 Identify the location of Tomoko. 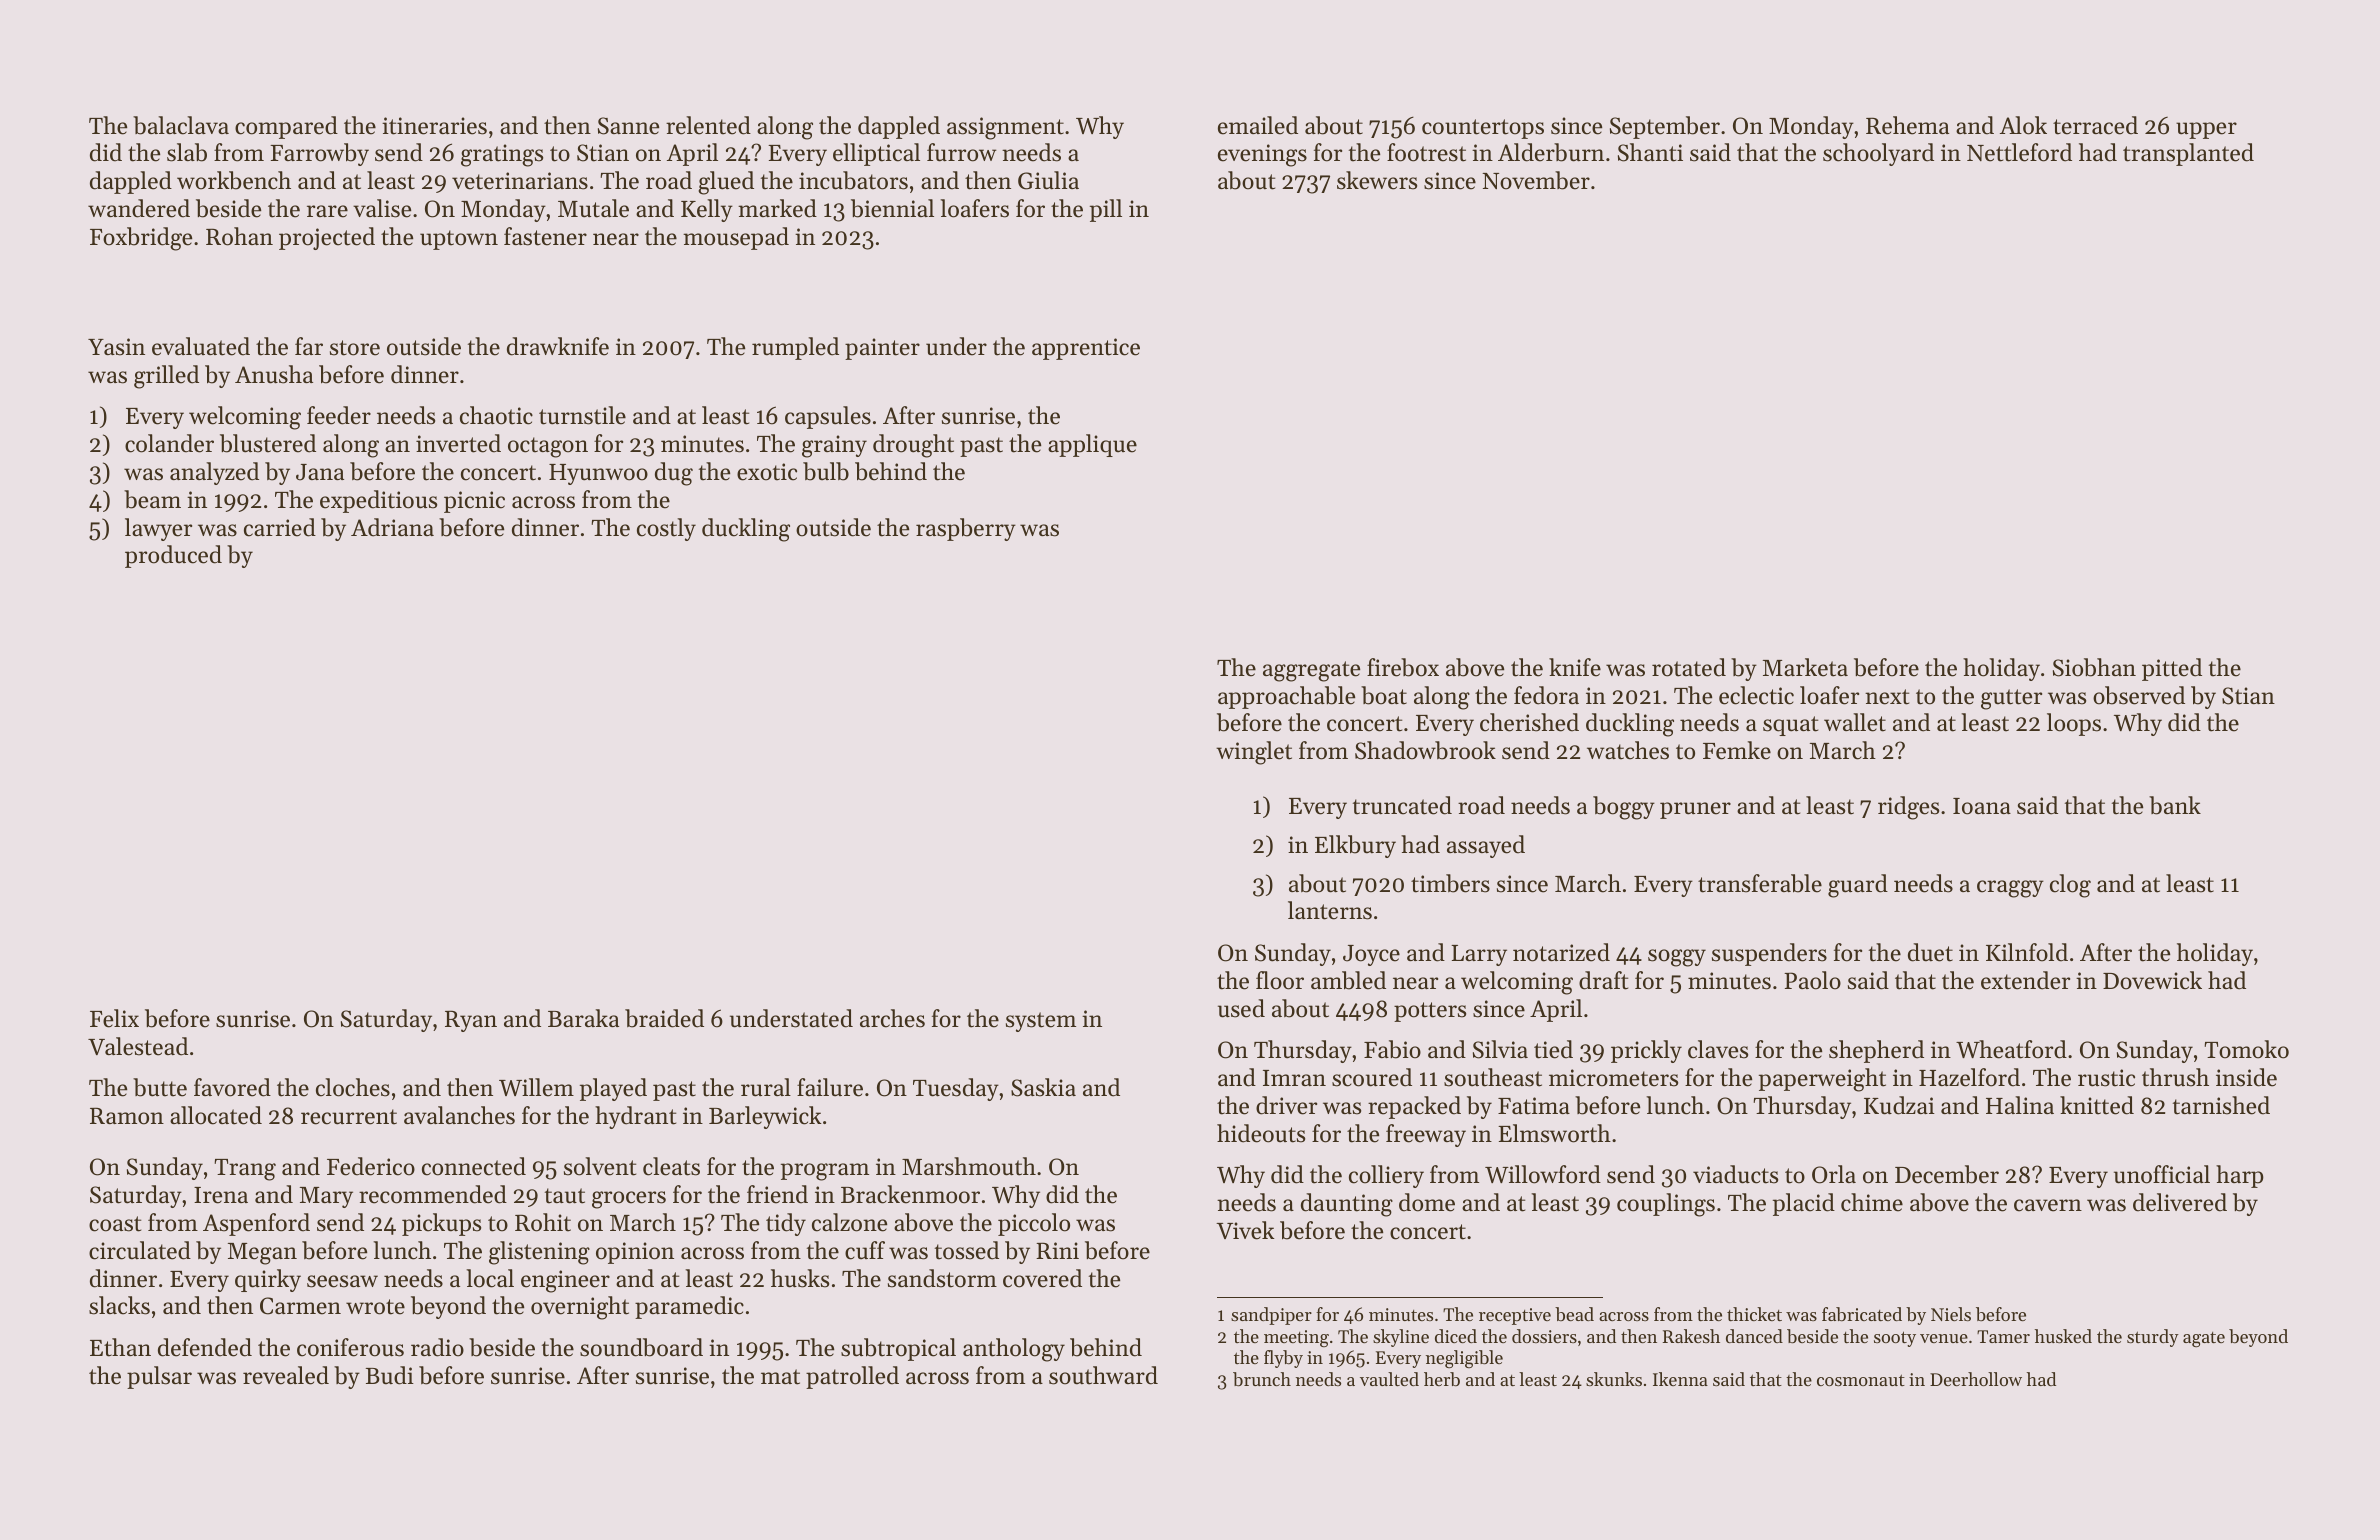
(2247, 1049).
